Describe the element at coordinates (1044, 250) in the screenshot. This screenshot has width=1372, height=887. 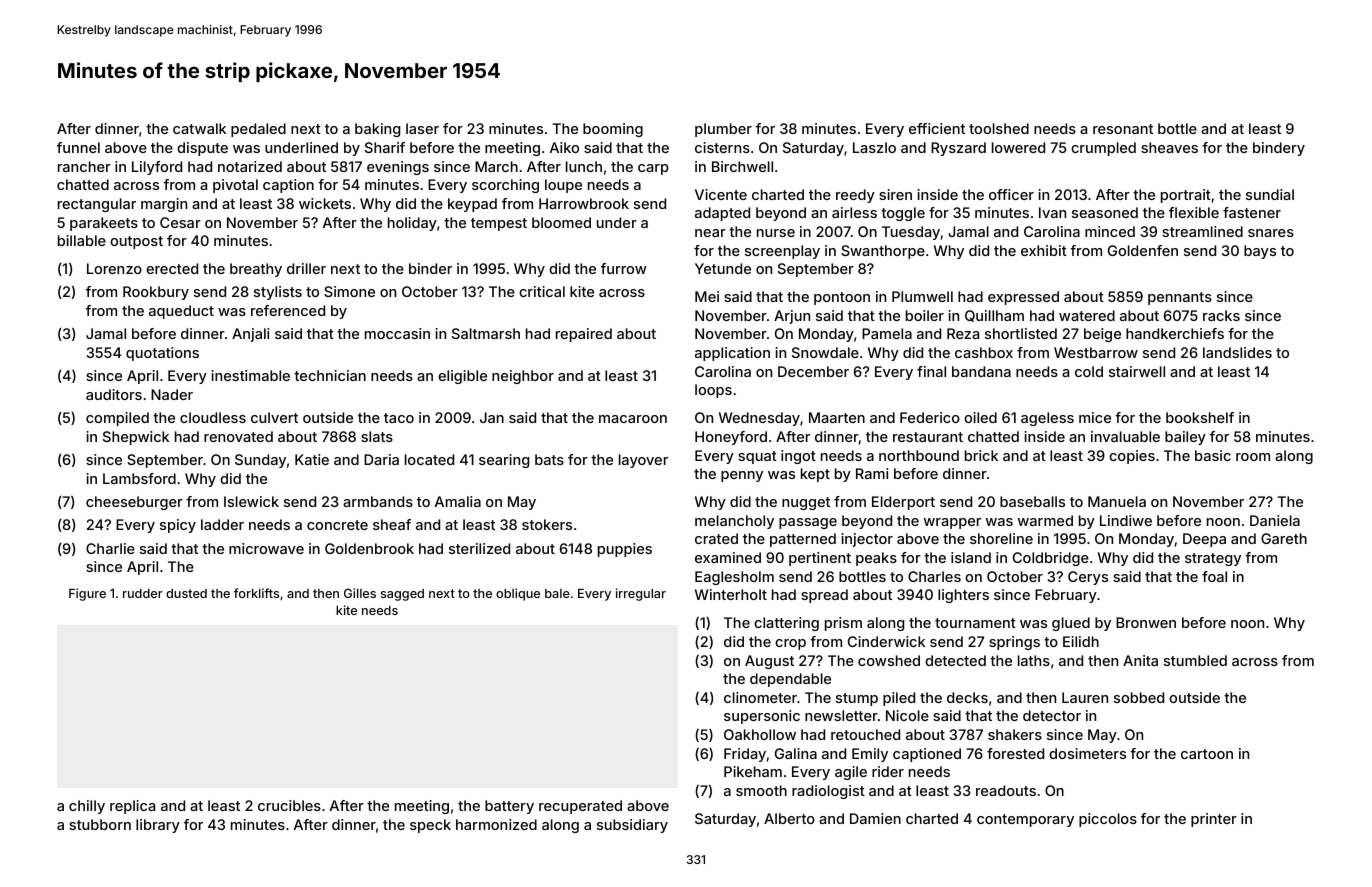
I see `exhibit` at that location.
